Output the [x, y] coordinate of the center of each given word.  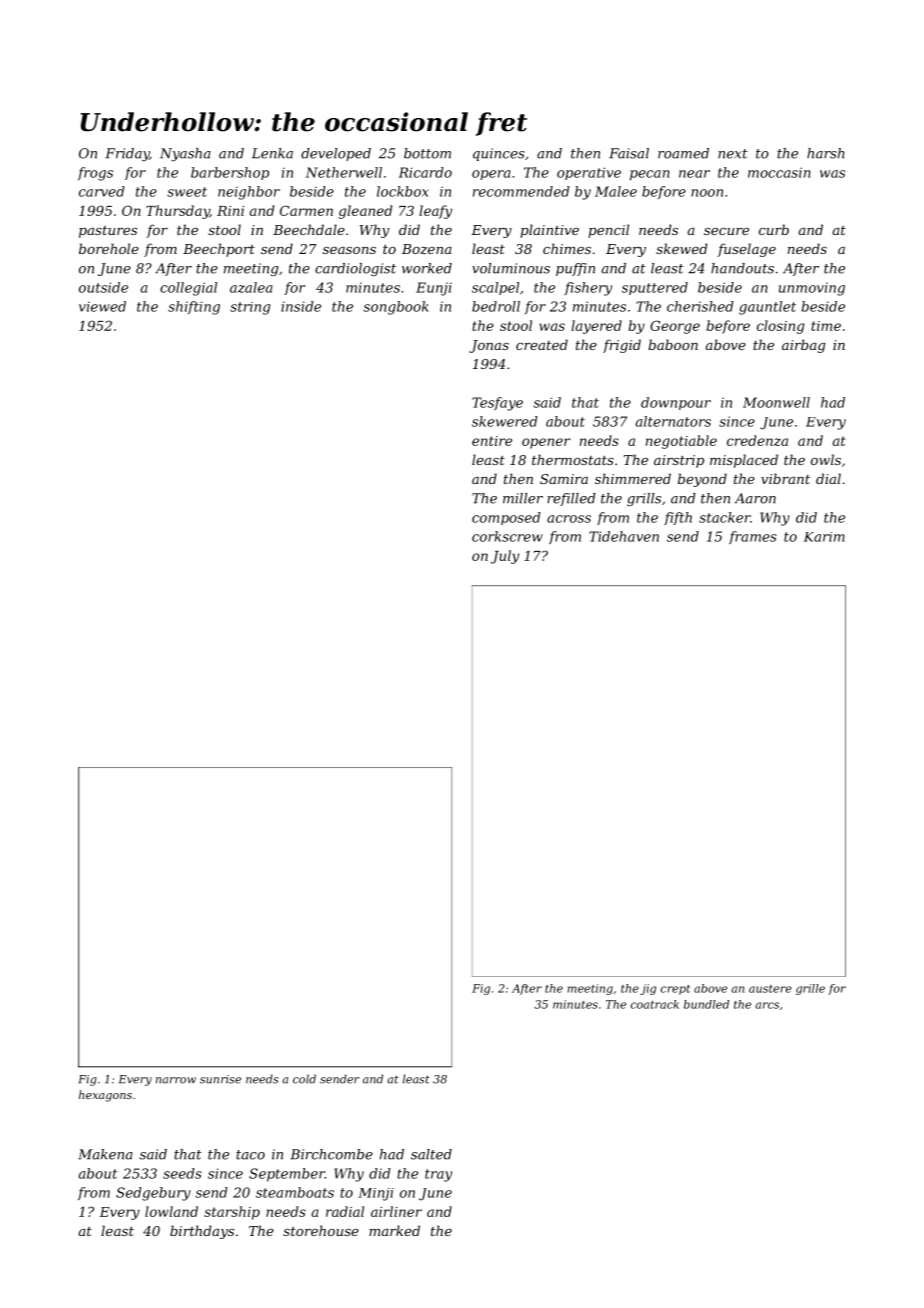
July [505, 557]
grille [810, 989]
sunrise [220, 1079]
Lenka [272, 153]
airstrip [679, 461]
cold [304, 1079]
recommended [521, 191]
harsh [825, 153]
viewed [102, 306]
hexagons [105, 1096]
